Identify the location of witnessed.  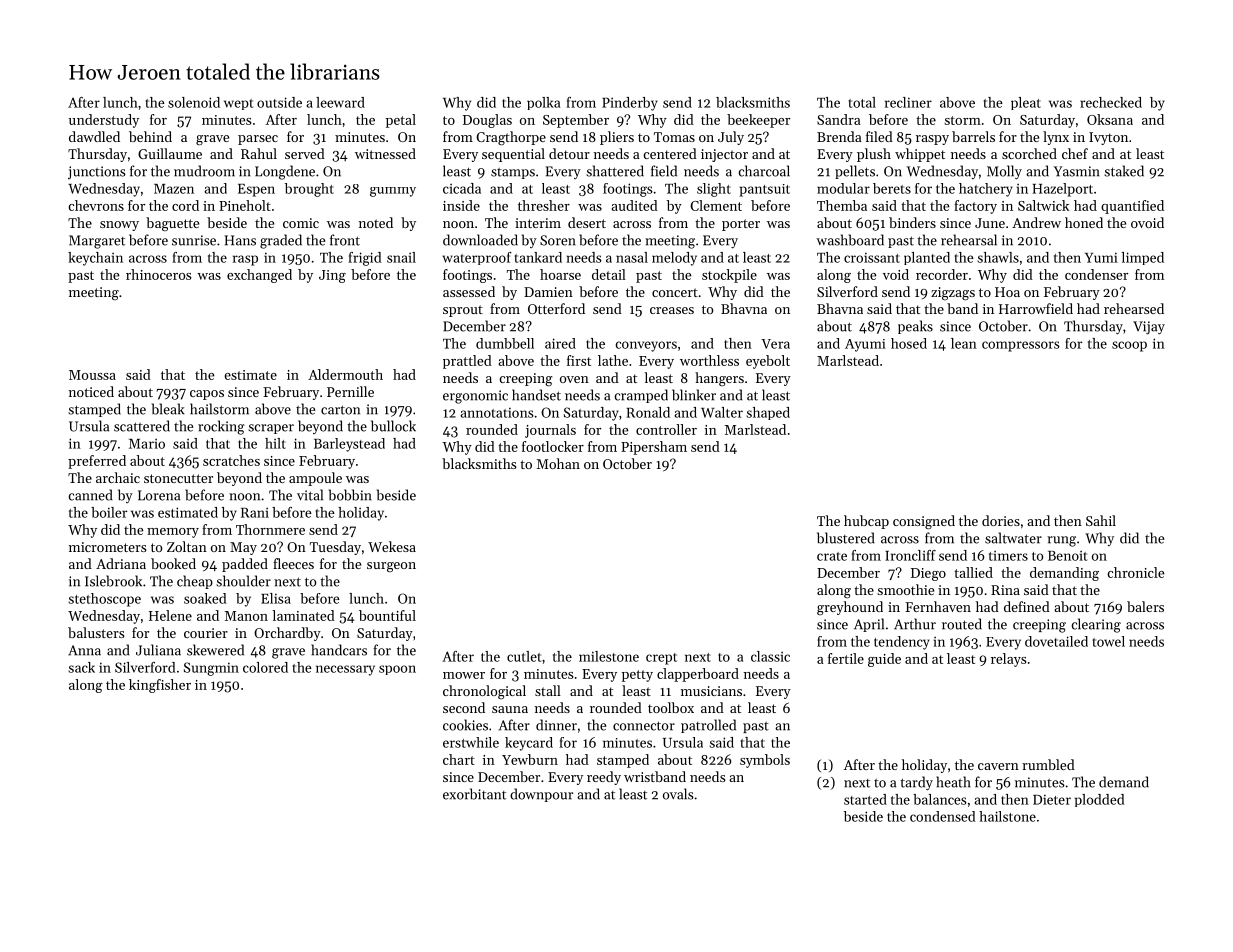
(385, 153).
